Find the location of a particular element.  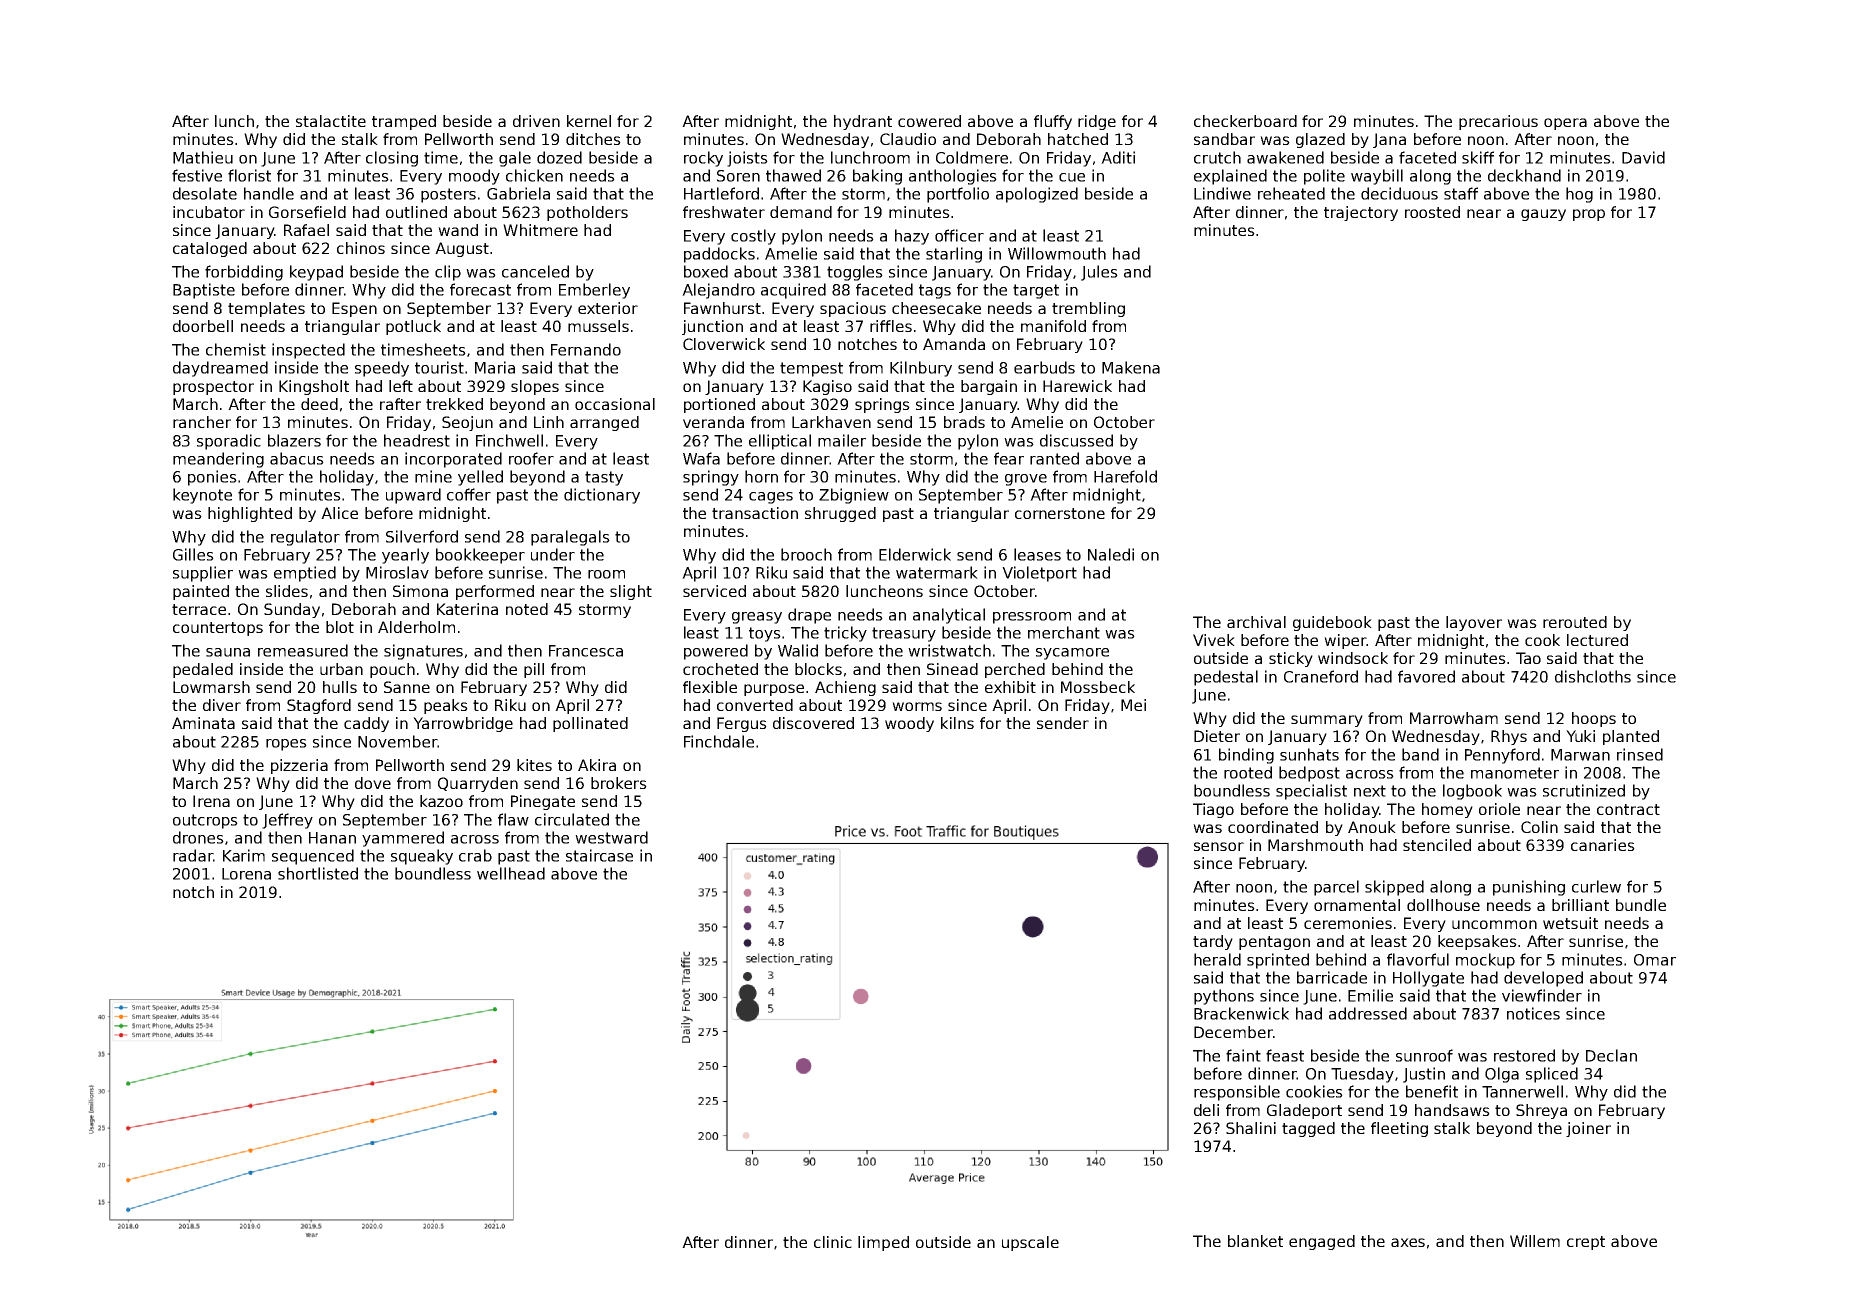

Lorena is located at coordinates (246, 874).
